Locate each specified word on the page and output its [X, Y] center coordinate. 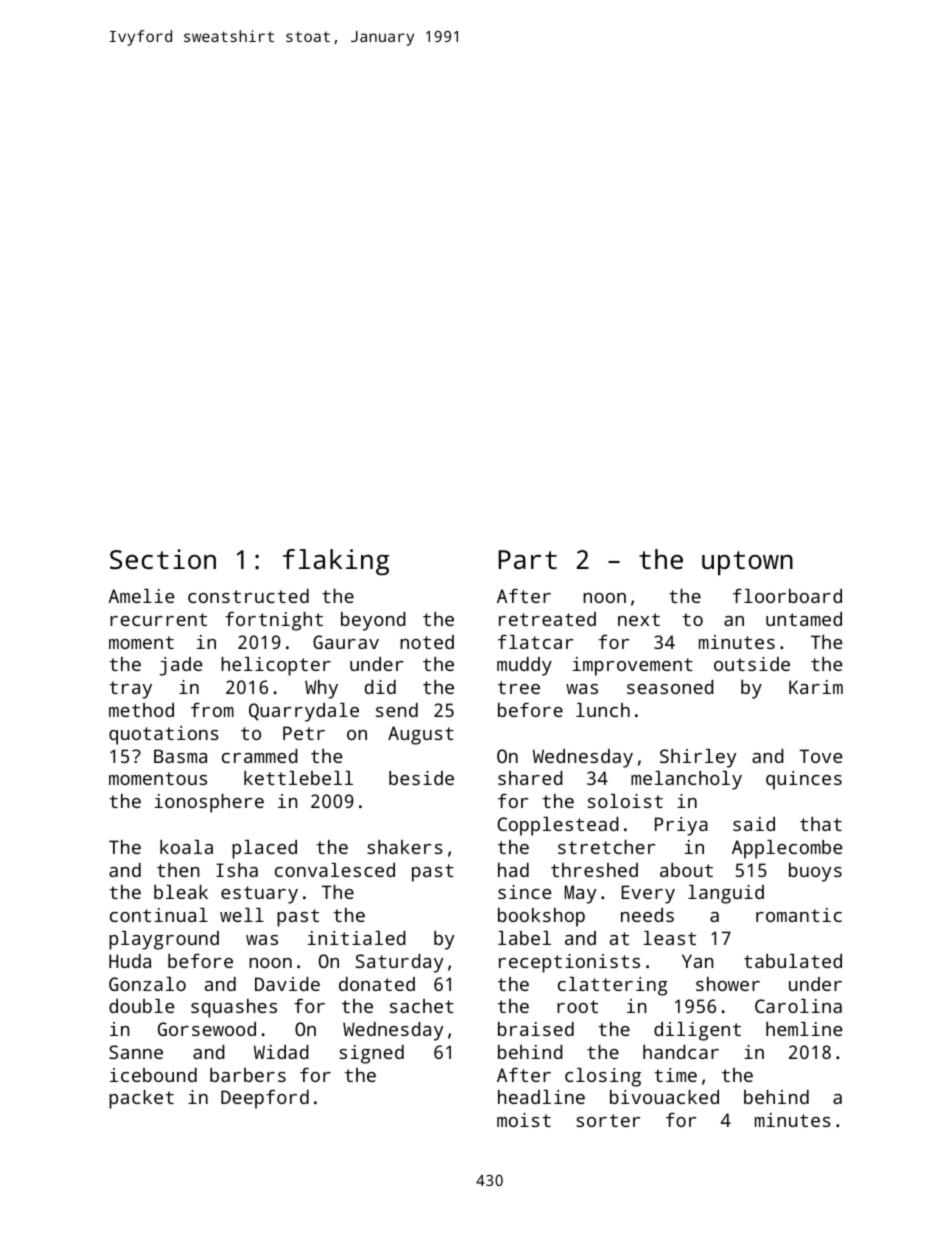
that [821, 824]
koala [186, 847]
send [397, 710]
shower [728, 984]
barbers [248, 1075]
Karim [816, 687]
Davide [287, 984]
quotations [164, 735]
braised [536, 1029]
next [639, 619]
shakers [405, 847]
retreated [547, 619]
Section [163, 559]
